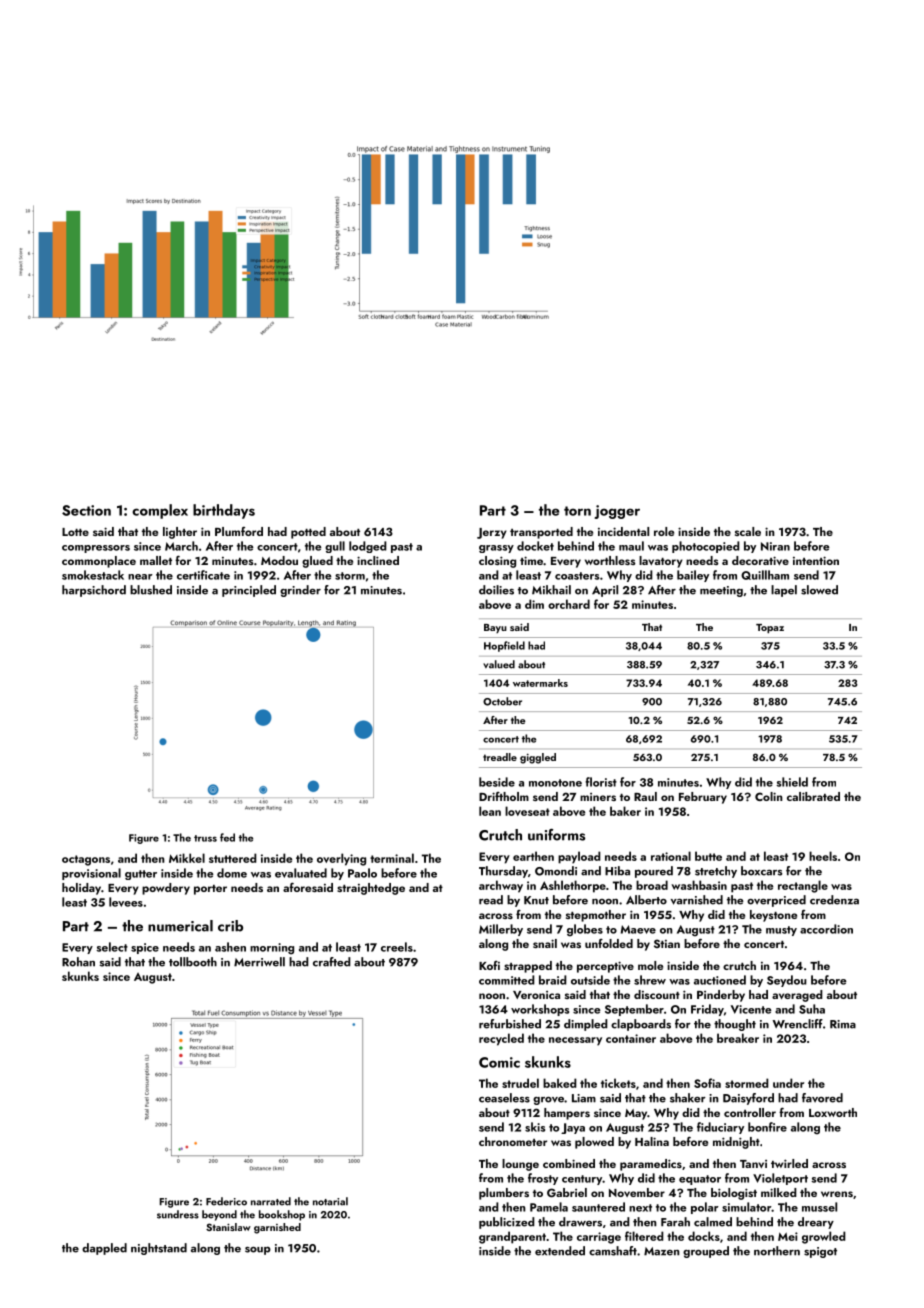  I want to click on scale, so click(748, 531).
